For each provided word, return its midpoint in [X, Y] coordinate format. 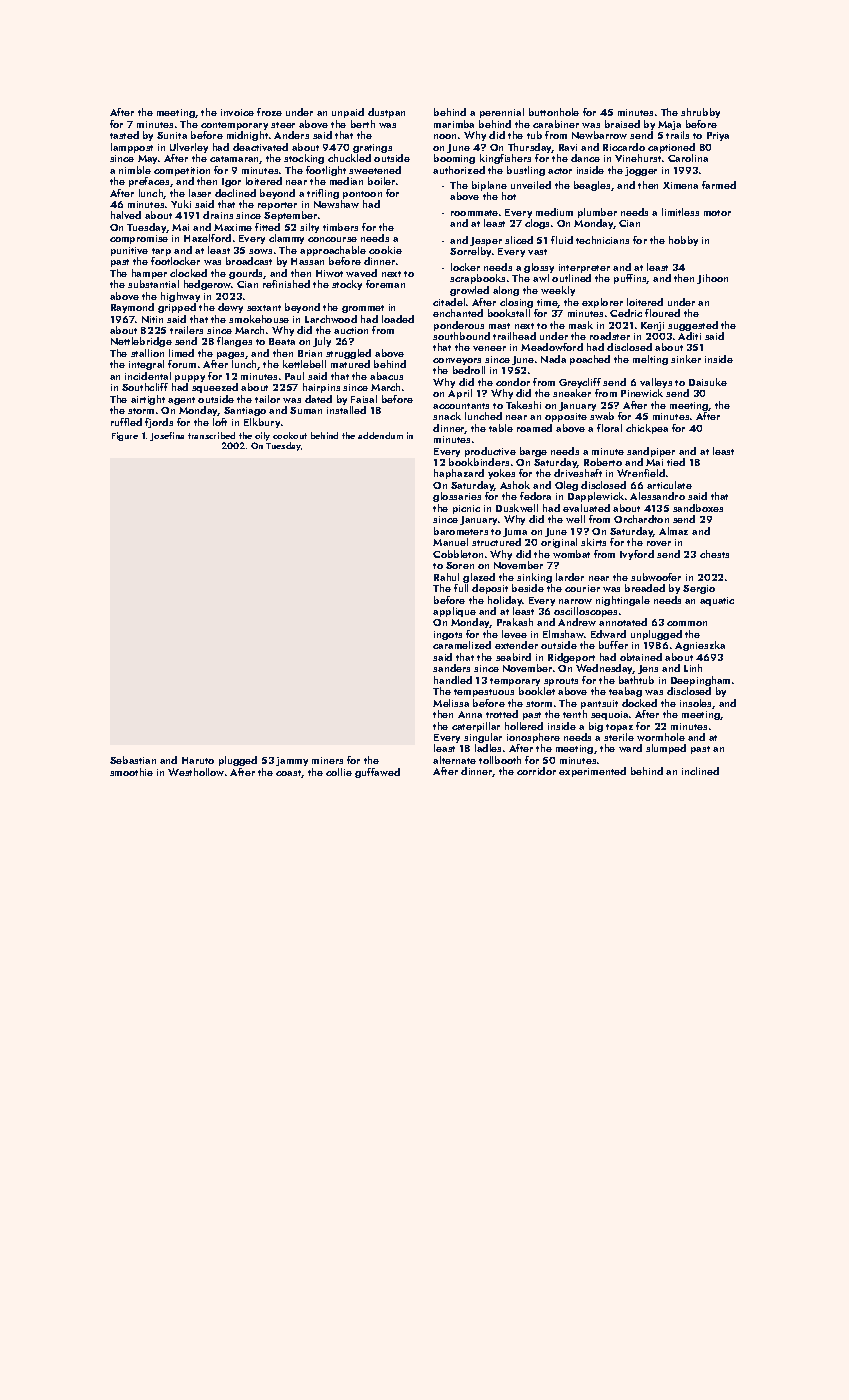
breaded [645, 588]
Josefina [167, 436]
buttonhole [554, 112]
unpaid [348, 113]
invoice [237, 112]
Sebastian [133, 760]
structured [496, 542]
